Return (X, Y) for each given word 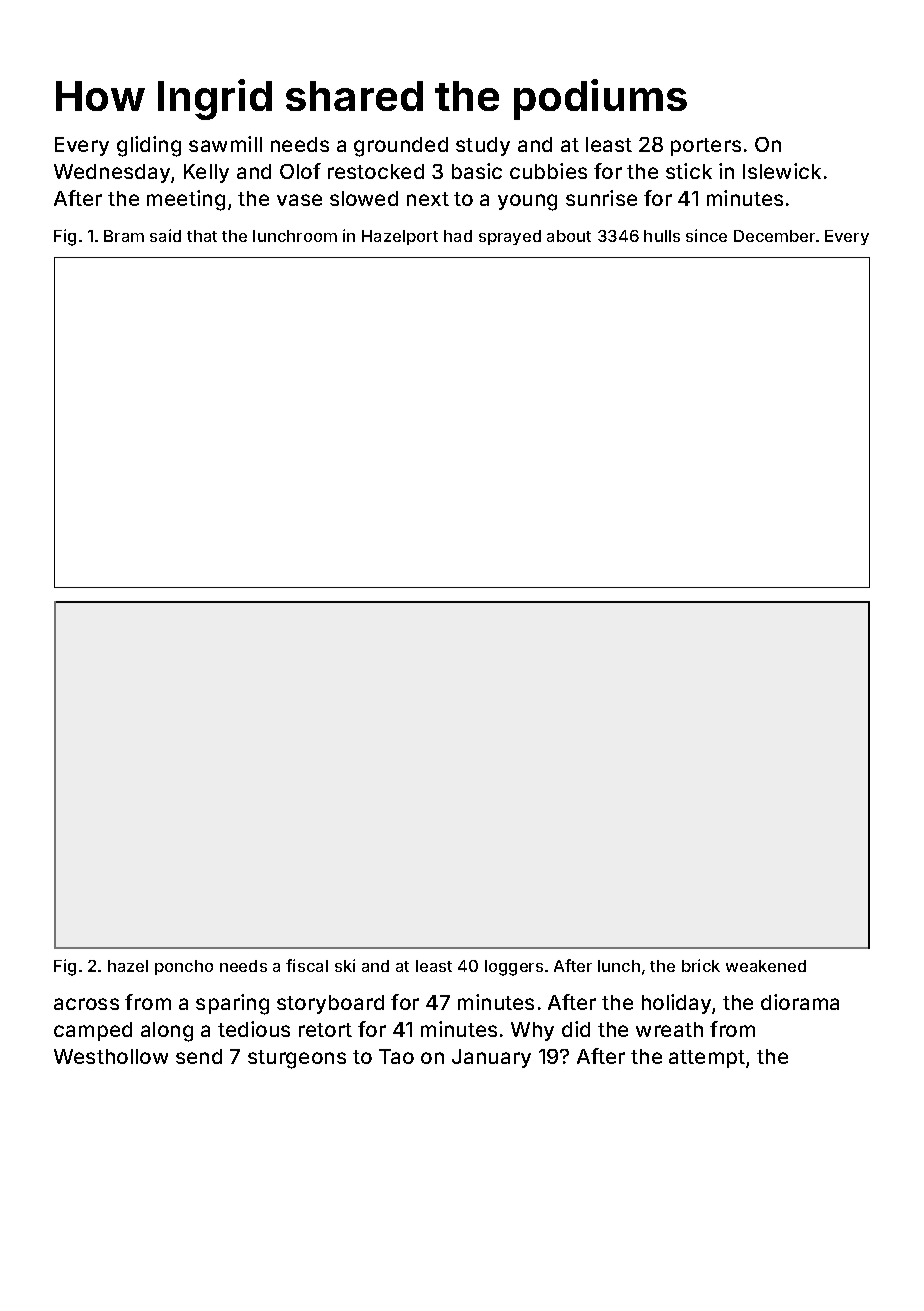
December (774, 236)
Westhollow (111, 1056)
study (483, 146)
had (458, 236)
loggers (514, 968)
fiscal (307, 965)
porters (706, 147)
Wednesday (112, 173)
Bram (124, 236)
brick (701, 965)
